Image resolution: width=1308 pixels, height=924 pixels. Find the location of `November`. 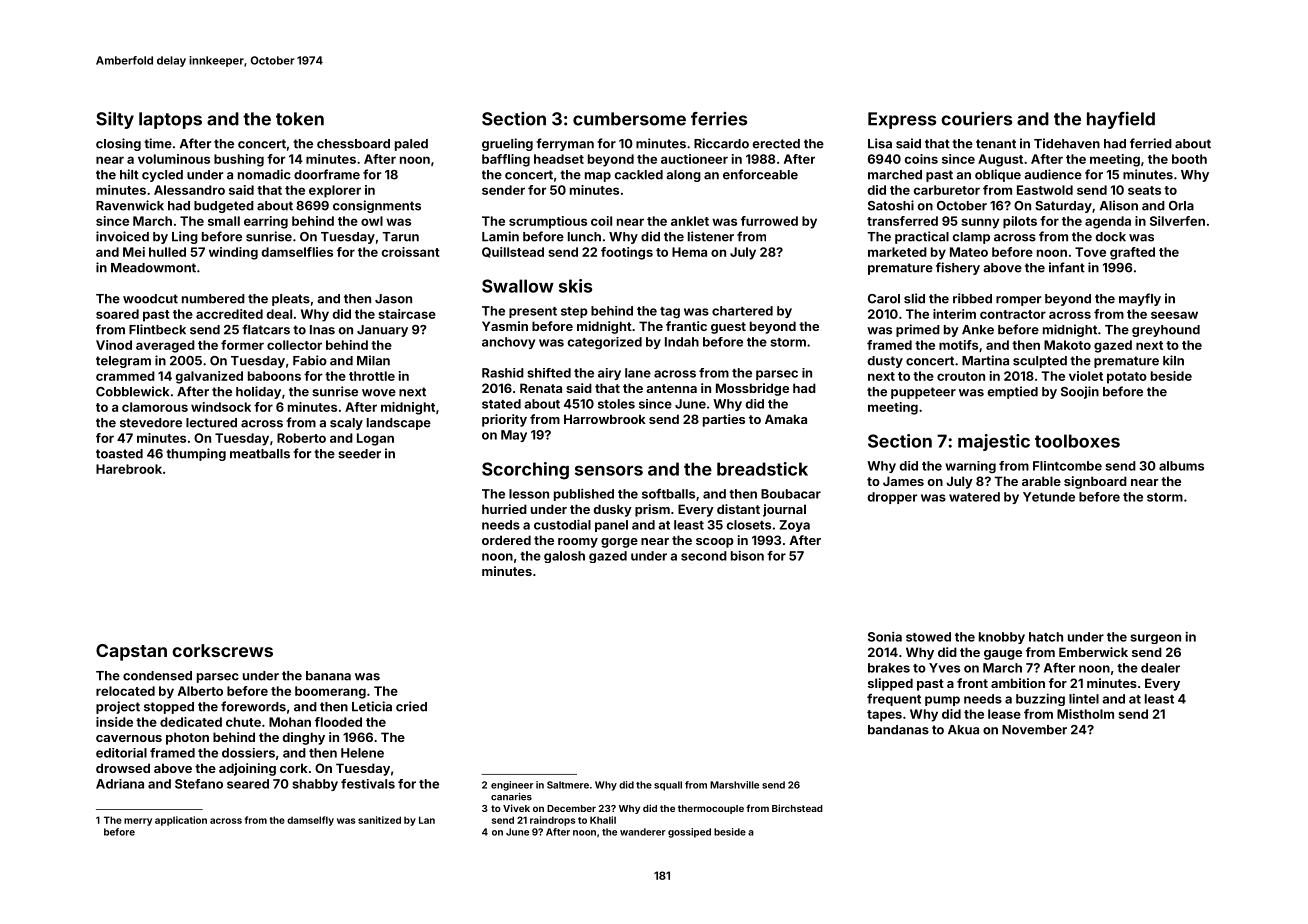

November is located at coordinates (1034, 730).
